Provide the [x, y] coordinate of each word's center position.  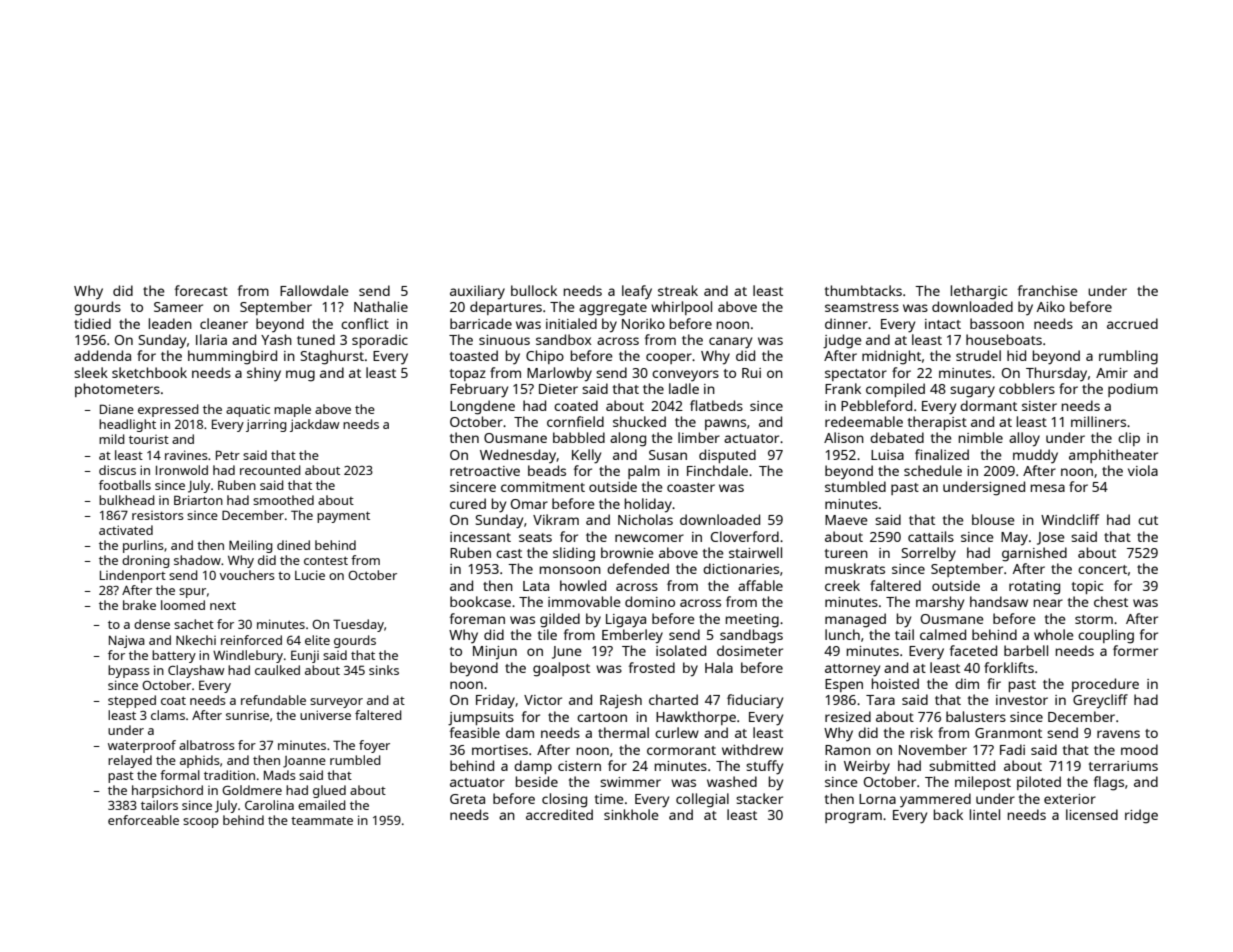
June [567, 652]
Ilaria [211, 339]
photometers [117, 390]
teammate [322, 820]
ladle [684, 388]
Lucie [310, 575]
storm [1094, 619]
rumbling [1128, 357]
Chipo [545, 357]
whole [1054, 634]
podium [1133, 390]
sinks [384, 670]
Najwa [127, 641]
